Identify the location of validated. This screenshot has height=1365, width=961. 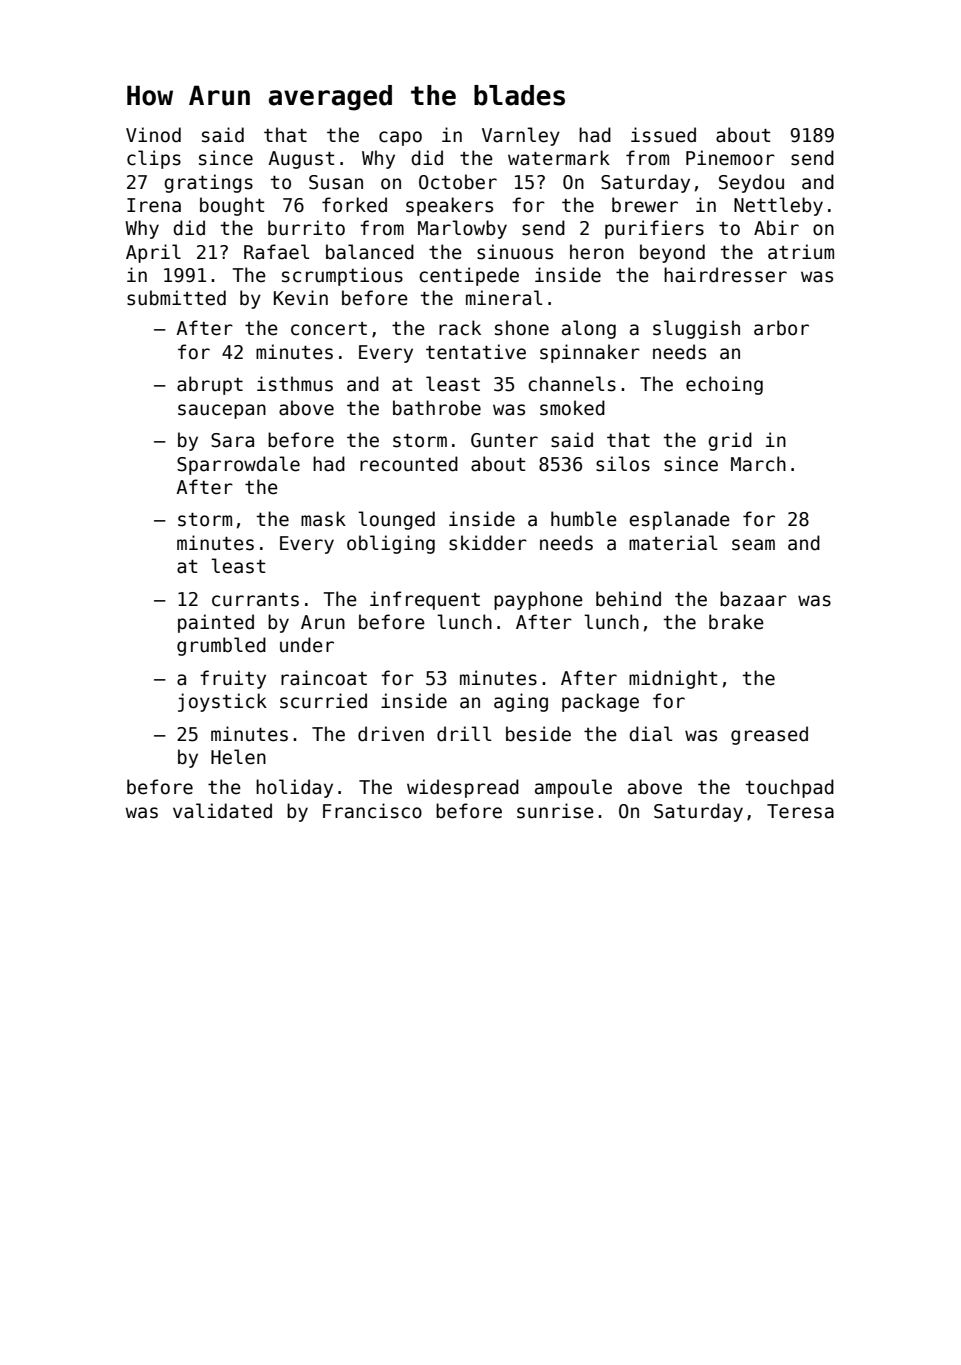
(222, 811).
